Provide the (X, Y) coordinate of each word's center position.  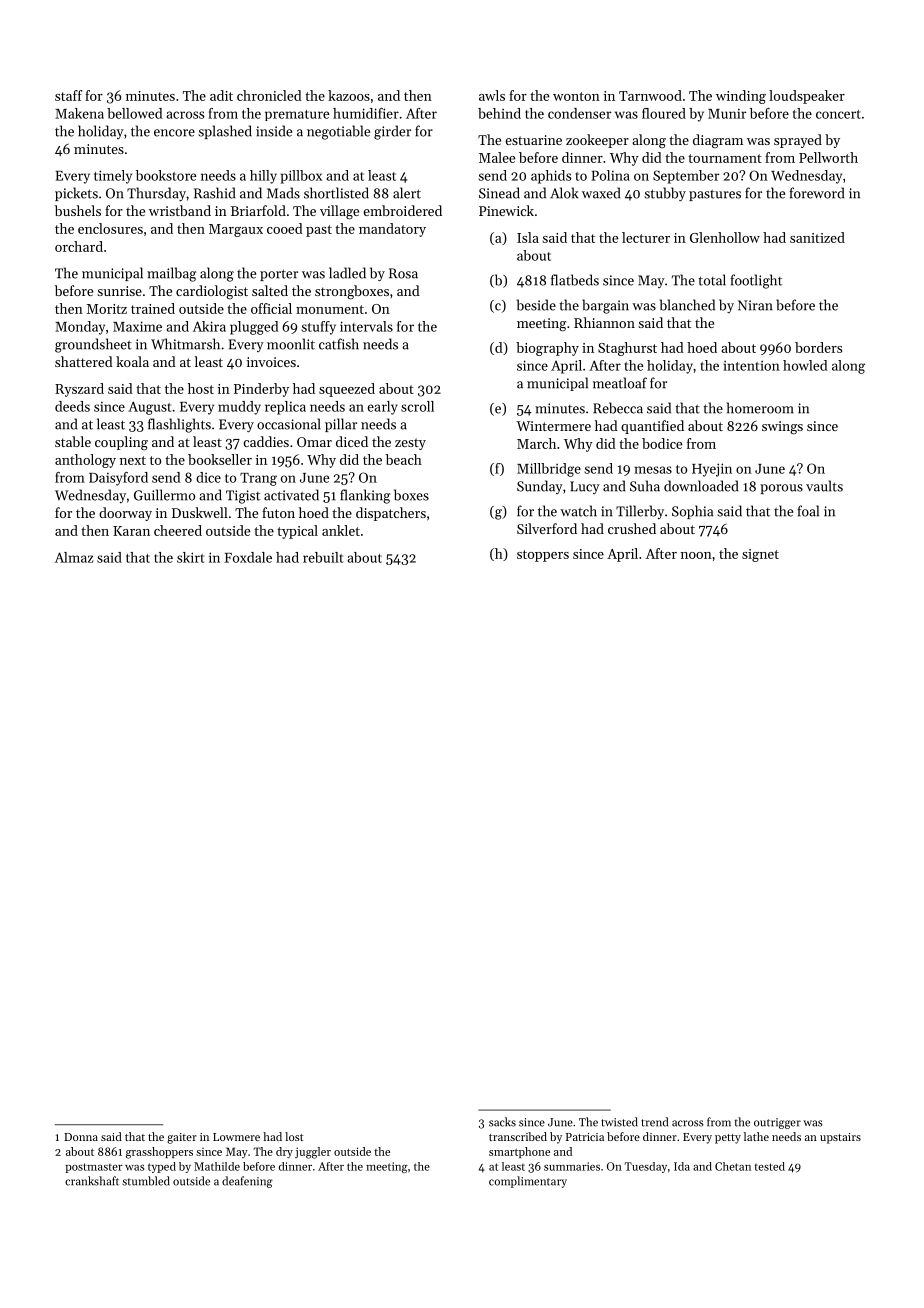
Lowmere (236, 1137)
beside (536, 305)
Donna (81, 1137)
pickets (76, 194)
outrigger (777, 1123)
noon (696, 555)
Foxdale (248, 557)
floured (664, 113)
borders (818, 347)
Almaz (74, 557)
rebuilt (323, 557)
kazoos (349, 95)
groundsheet (93, 345)
